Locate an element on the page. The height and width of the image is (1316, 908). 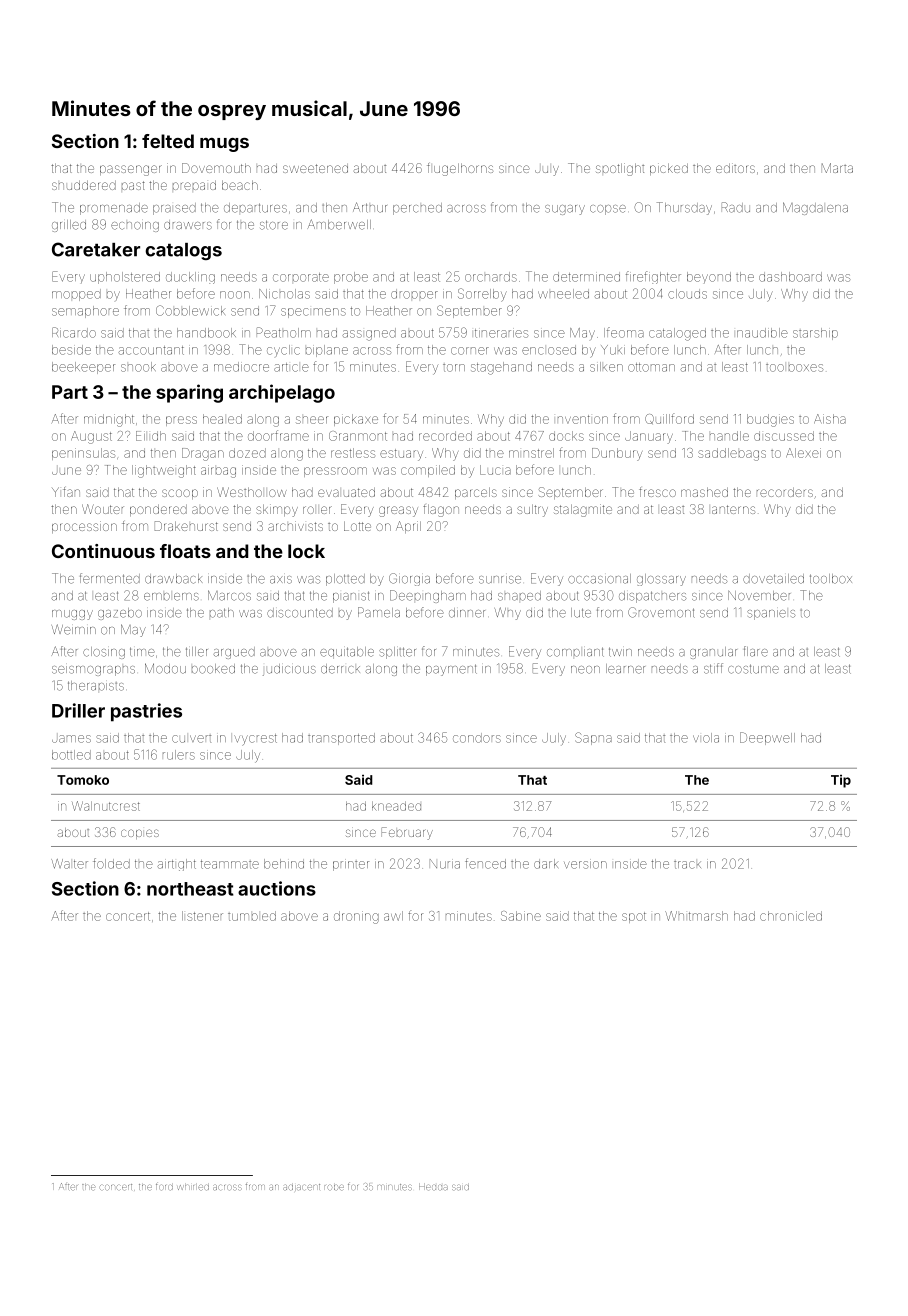
Deepwell is located at coordinates (767, 738).
